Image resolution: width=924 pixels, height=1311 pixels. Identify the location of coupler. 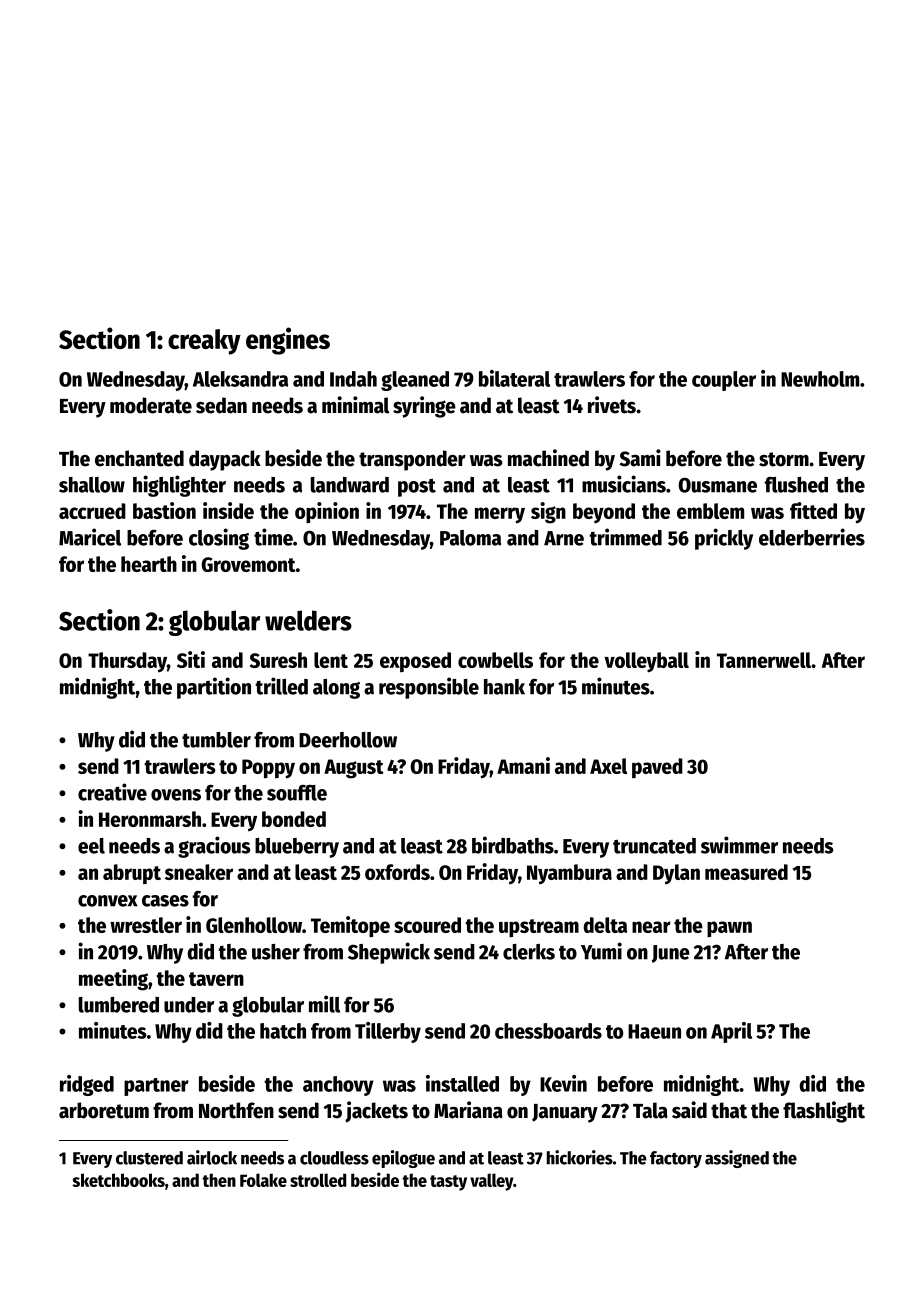
(724, 381).
